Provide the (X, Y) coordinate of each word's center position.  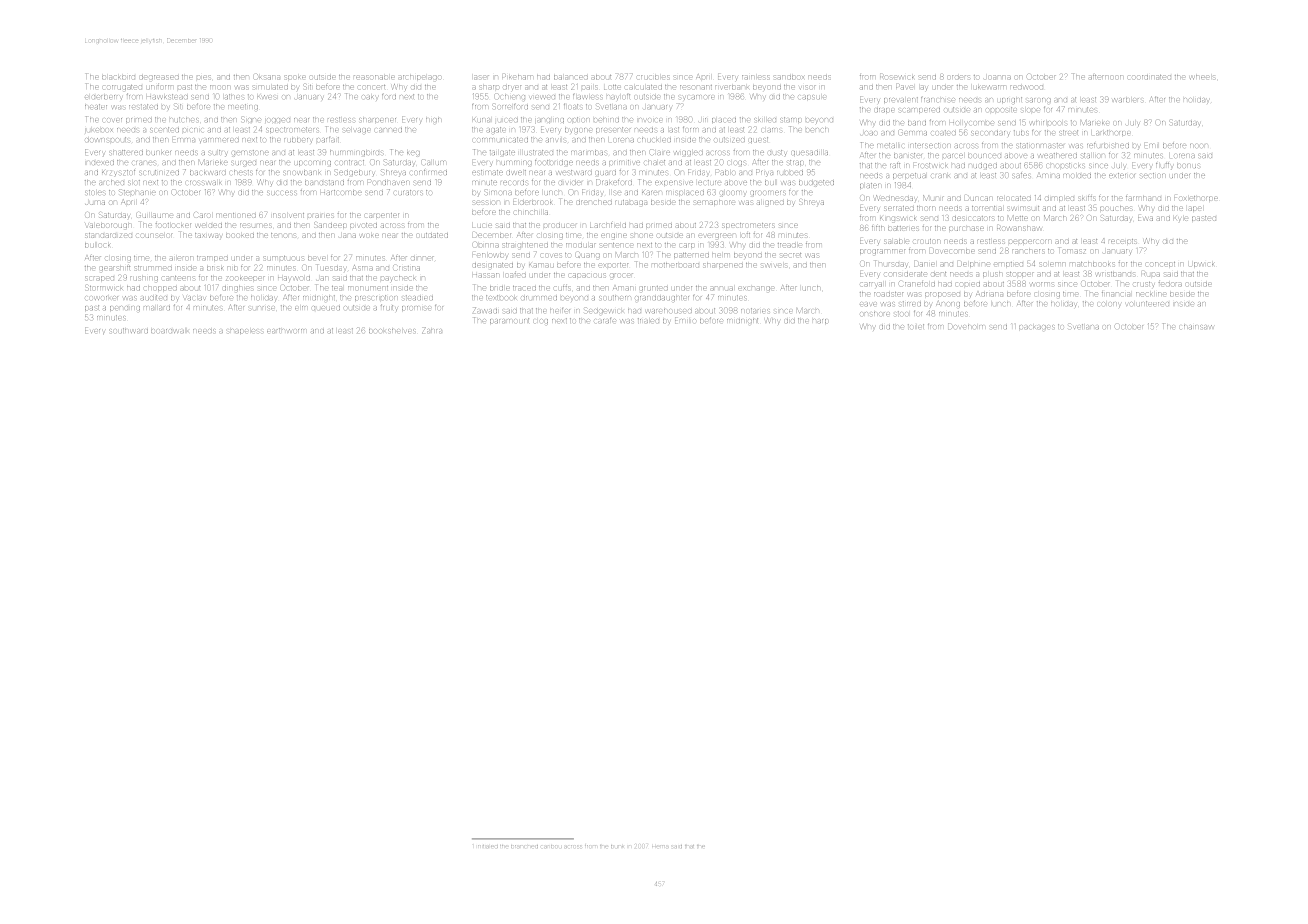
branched (524, 846)
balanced (571, 77)
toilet (916, 326)
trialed (648, 320)
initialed (488, 846)
